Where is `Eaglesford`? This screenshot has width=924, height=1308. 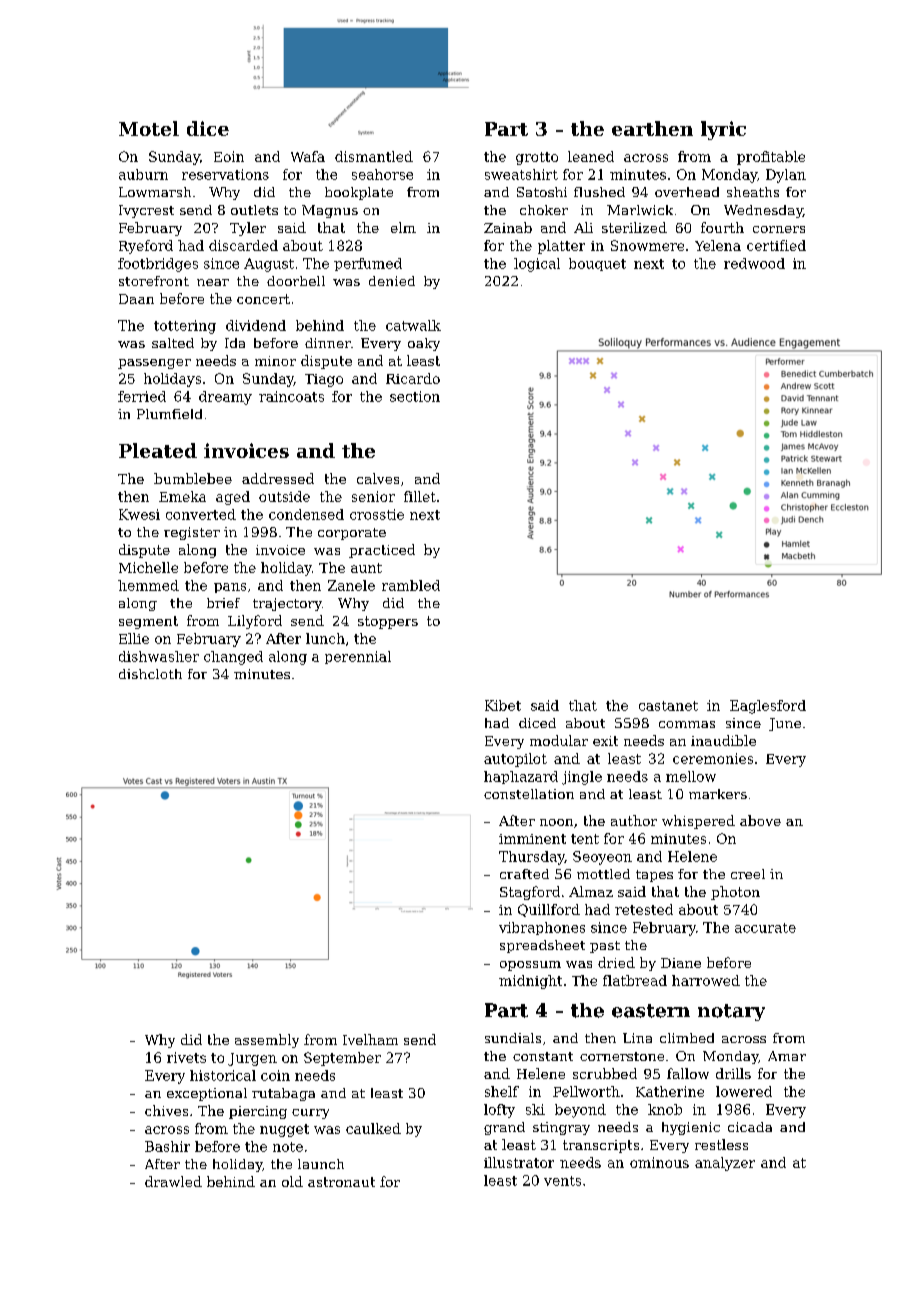
Eaglesford is located at coordinates (768, 707).
